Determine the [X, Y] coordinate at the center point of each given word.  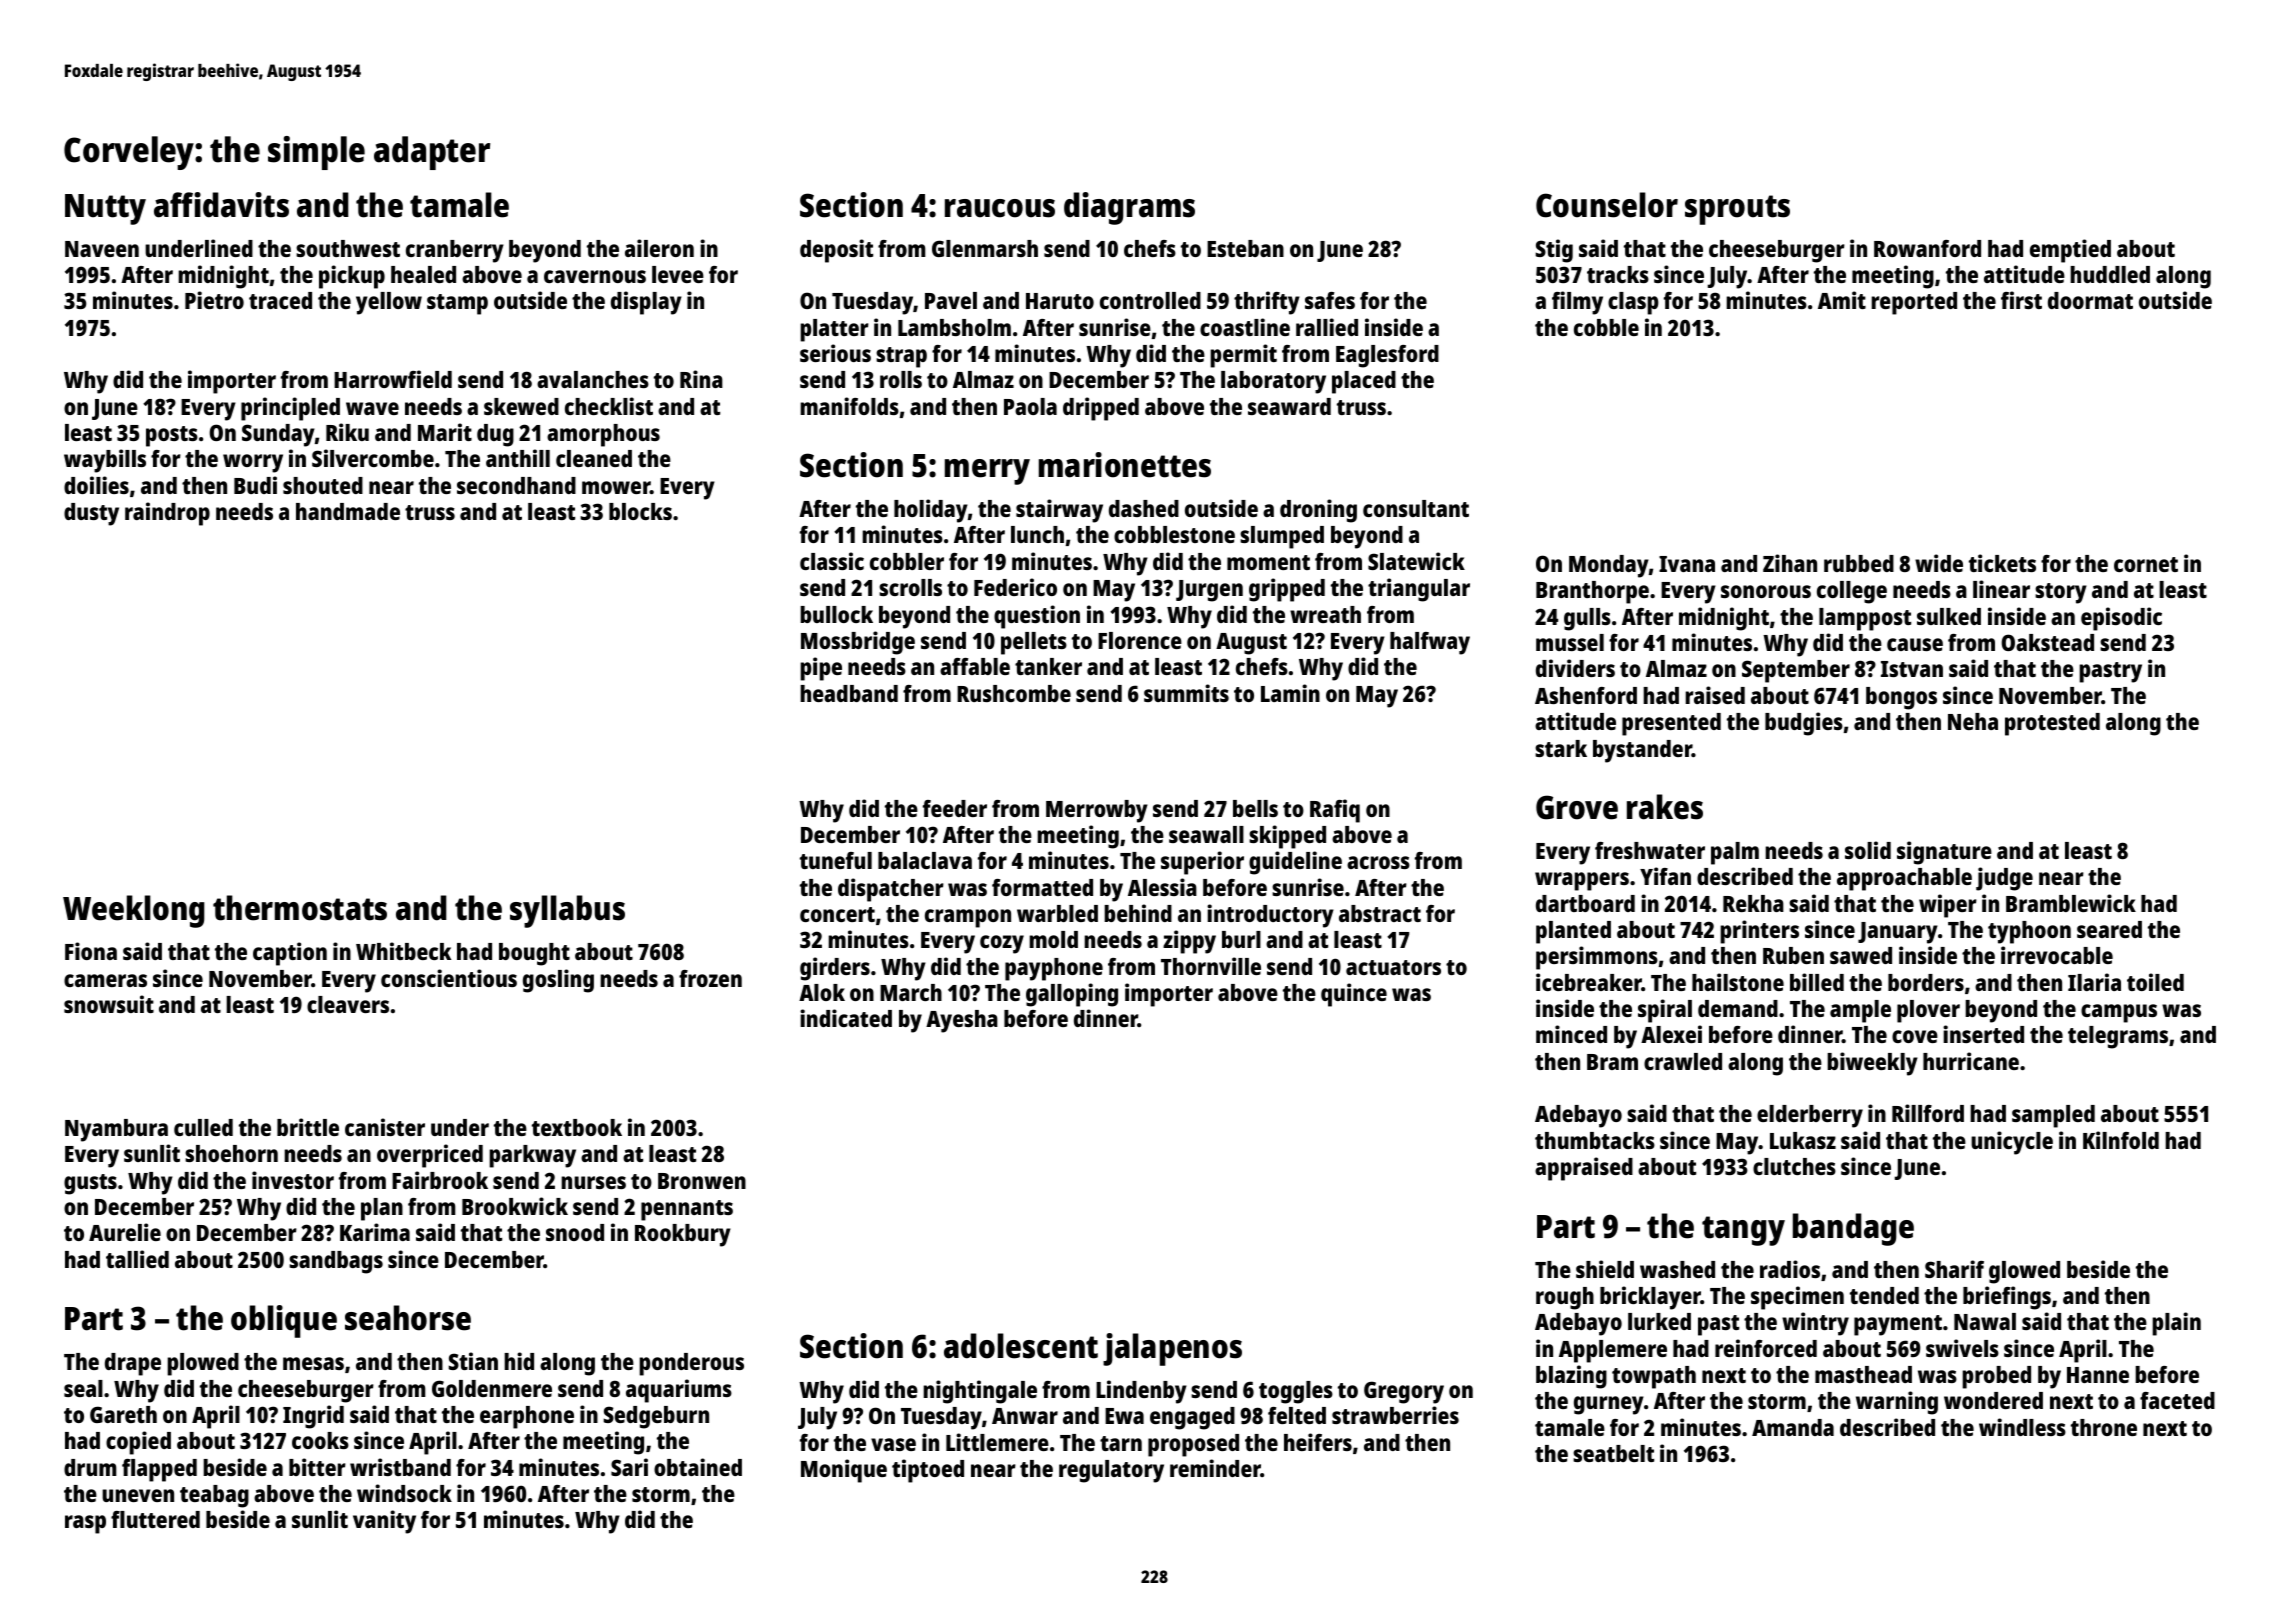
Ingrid [313, 1417]
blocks [640, 511]
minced [1571, 1034]
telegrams [2118, 1037]
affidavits [221, 205]
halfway [1430, 643]
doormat [2090, 300]
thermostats [300, 908]
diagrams [1129, 208]
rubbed [1859, 563]
